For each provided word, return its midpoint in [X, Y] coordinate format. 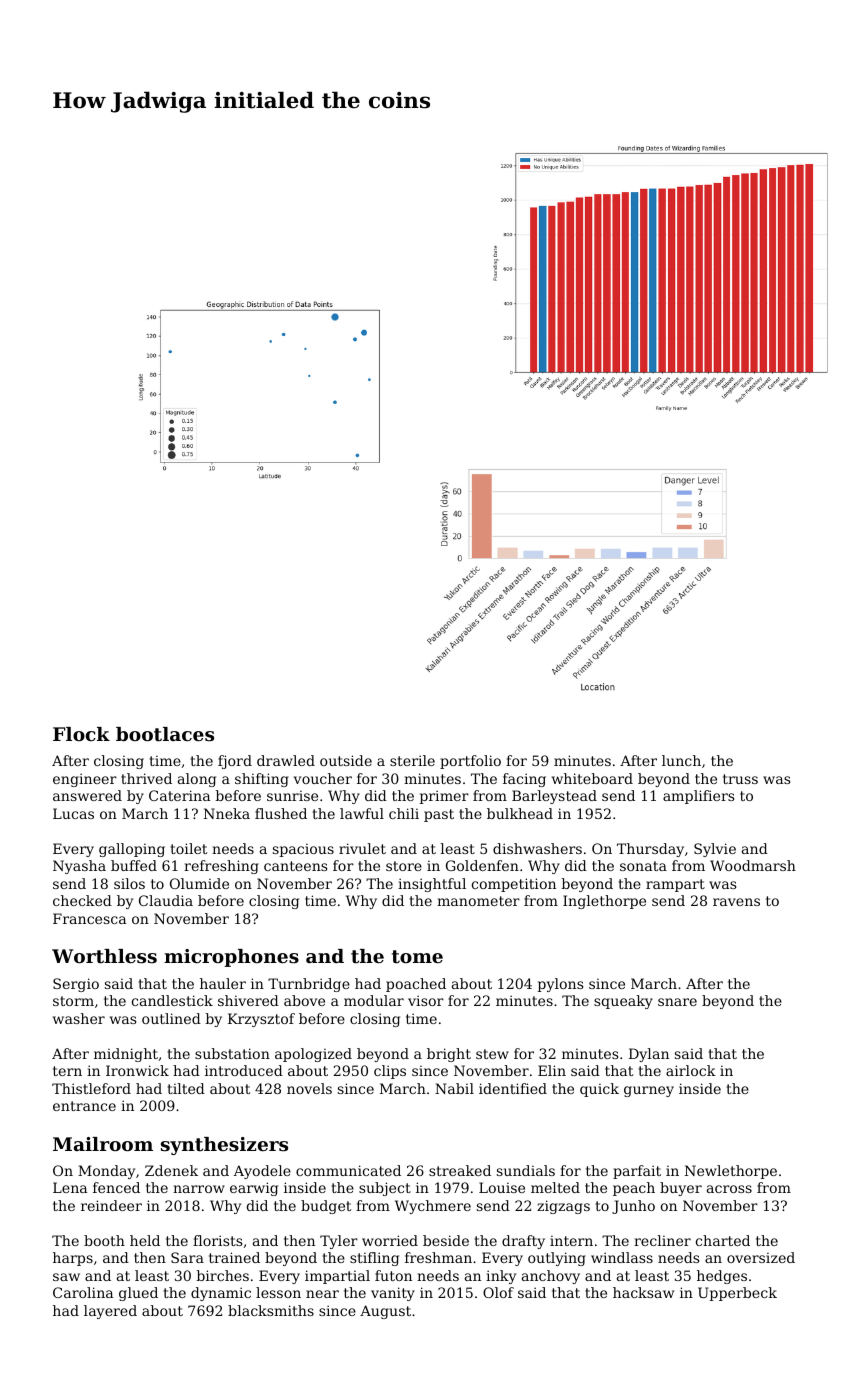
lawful [362, 813]
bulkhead [520, 813]
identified [513, 1088]
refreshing [221, 867]
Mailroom [103, 1144]
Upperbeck [737, 1294]
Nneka [227, 813]
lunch [681, 760]
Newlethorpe [731, 1172]
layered [110, 1312]
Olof [498, 1292]
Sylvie [715, 850]
